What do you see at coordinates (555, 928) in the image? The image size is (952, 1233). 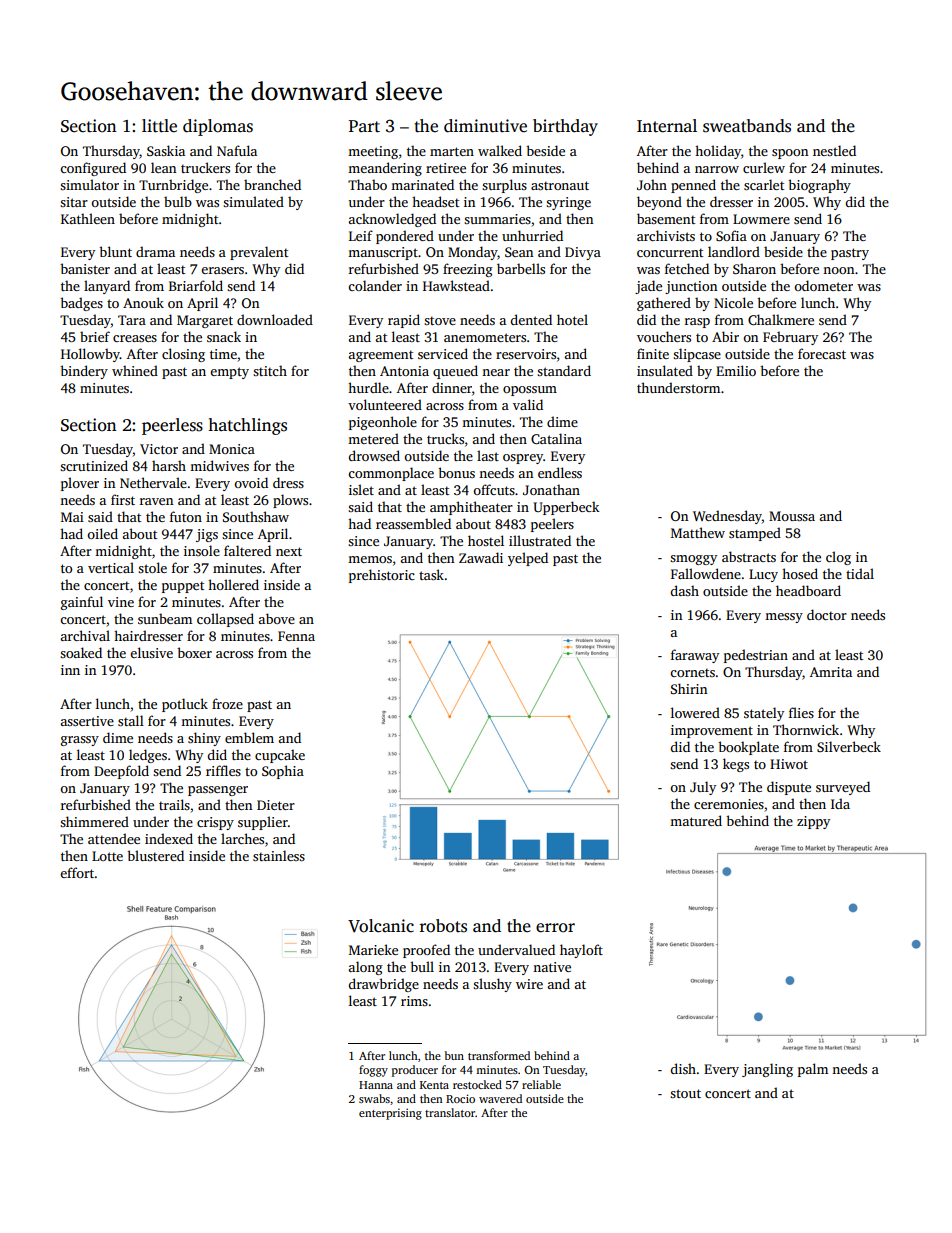 I see `error` at bounding box center [555, 928].
